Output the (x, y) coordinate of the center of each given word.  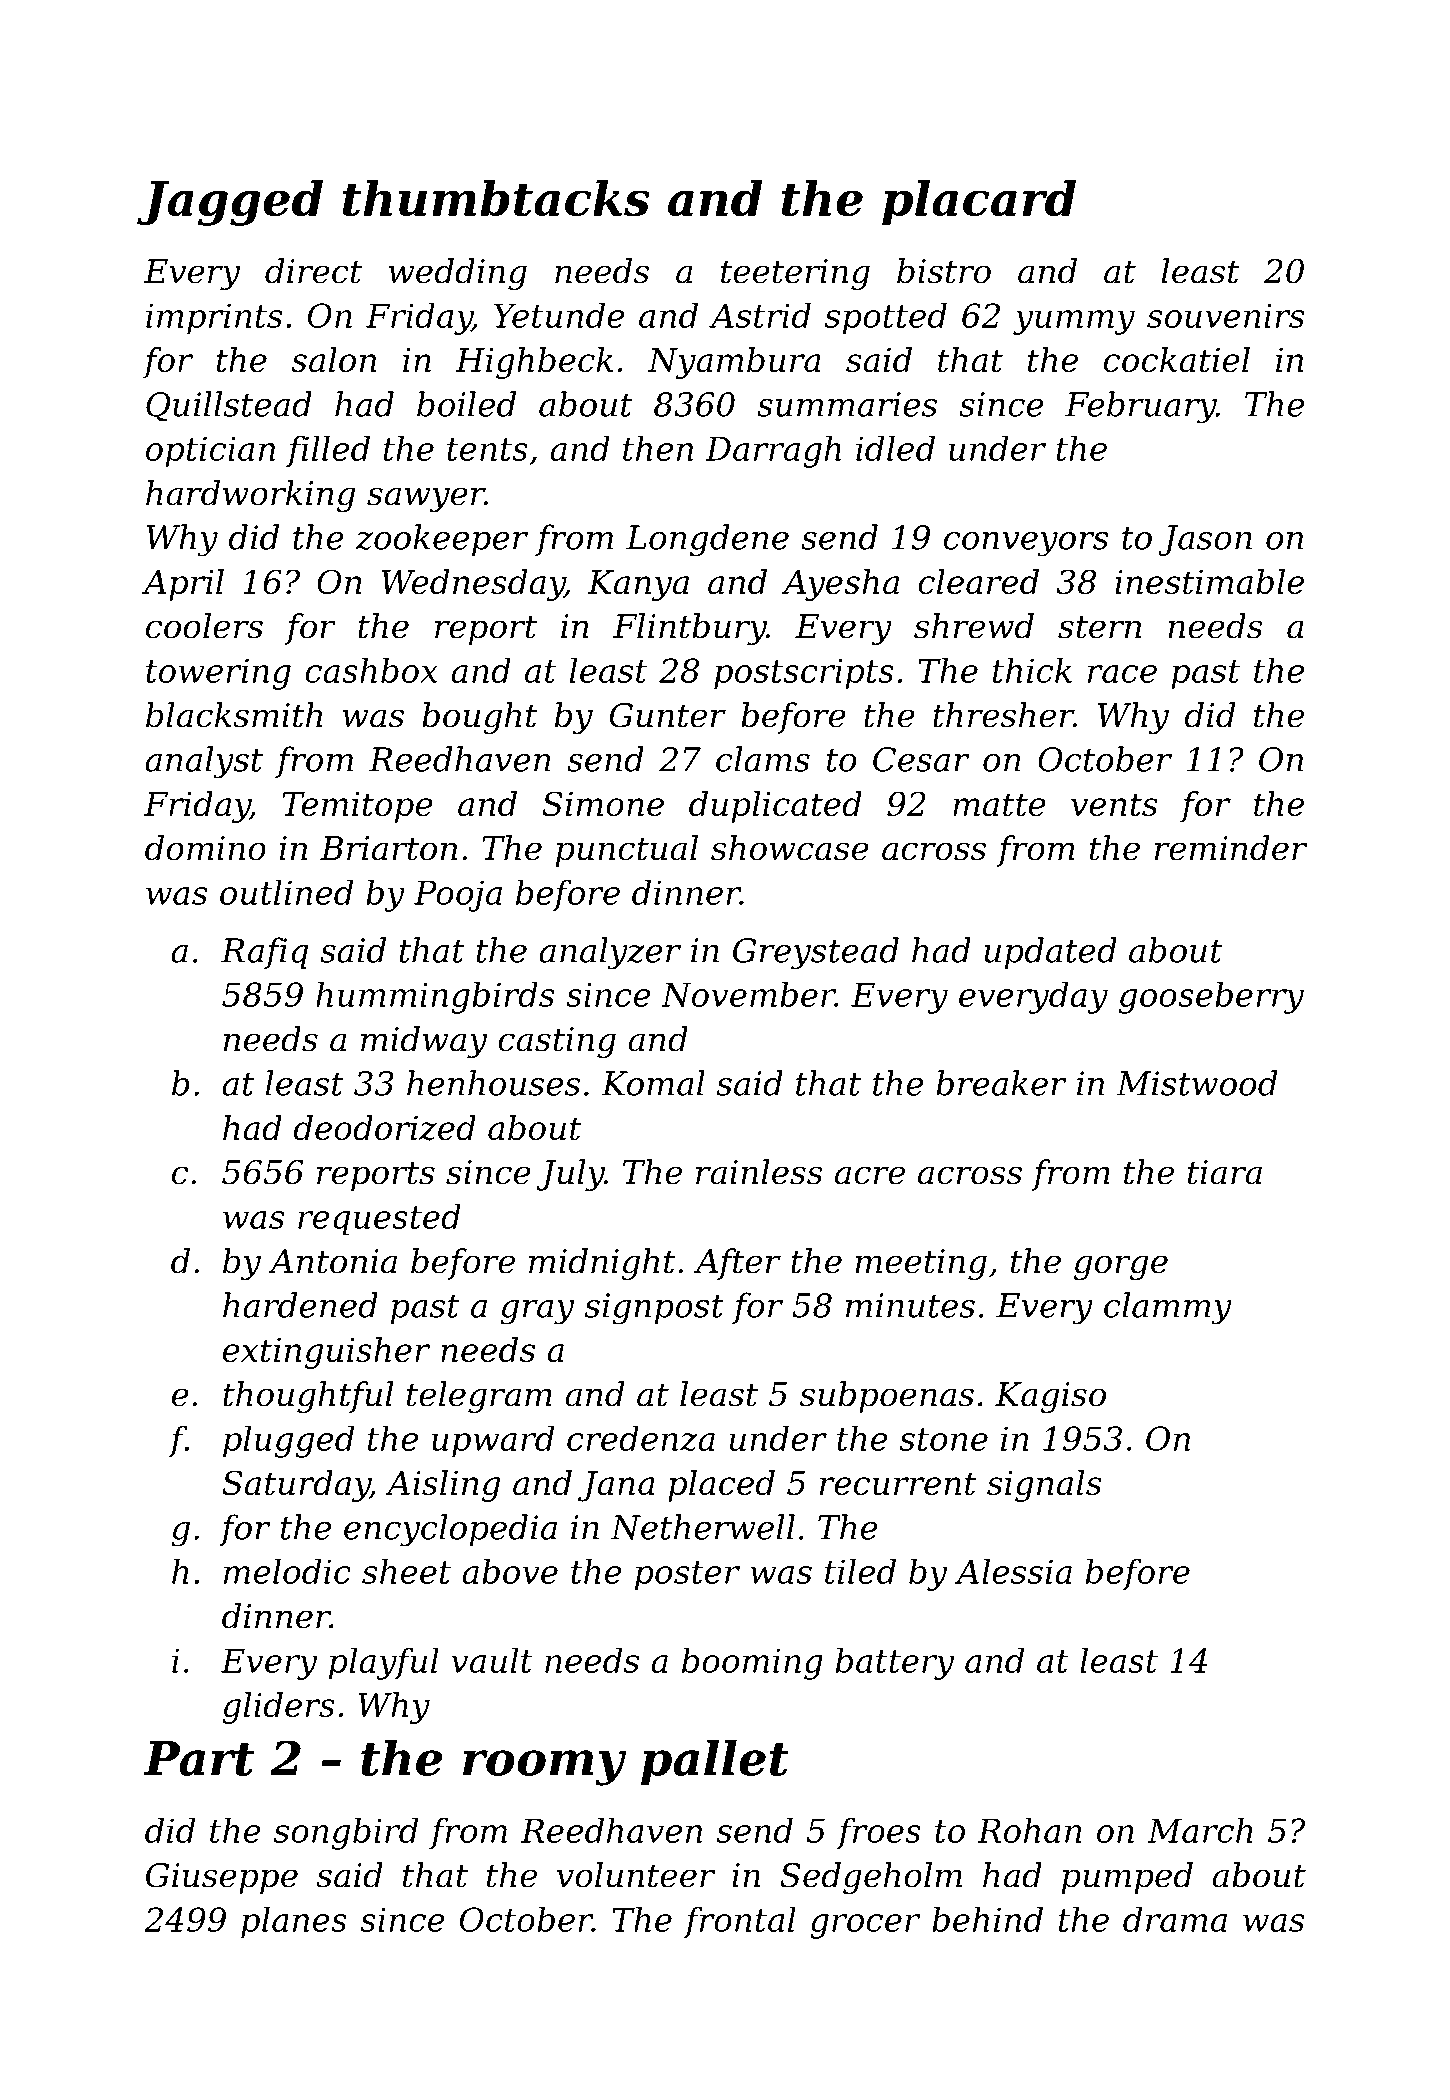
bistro (944, 271)
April (183, 585)
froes (878, 1833)
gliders (279, 1708)
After (737, 1264)
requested (379, 1219)
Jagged (230, 203)
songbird (346, 1834)
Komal (653, 1083)
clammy (1168, 1308)
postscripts (804, 674)
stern (1099, 627)
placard (979, 202)
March (1200, 1830)
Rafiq (264, 953)
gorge (1121, 1267)
